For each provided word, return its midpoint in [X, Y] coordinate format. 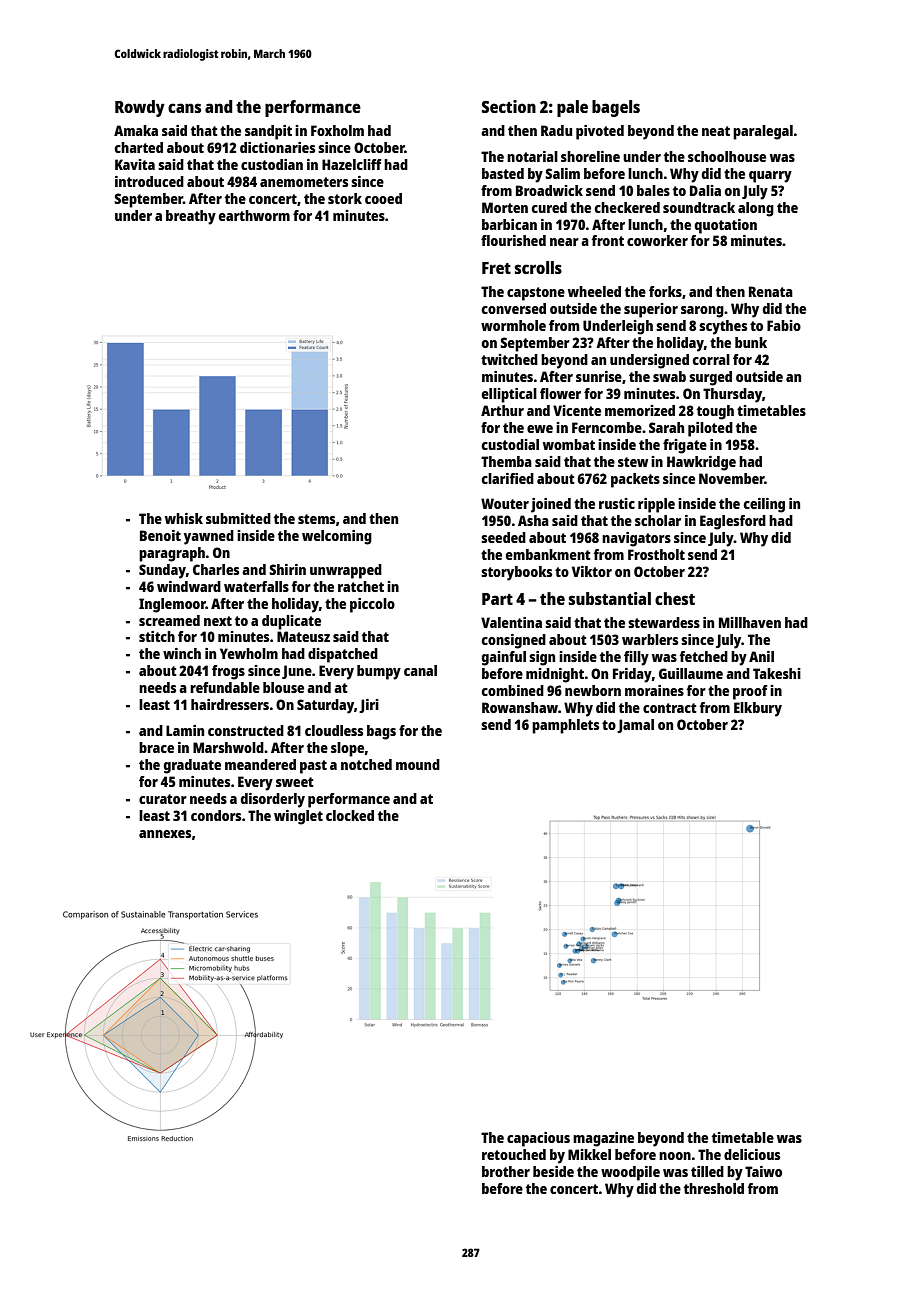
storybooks [516, 573]
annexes [165, 834]
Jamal [635, 726]
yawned [209, 537]
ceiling [764, 505]
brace [156, 747]
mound [418, 764]
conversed [514, 308]
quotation [726, 226]
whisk [184, 518]
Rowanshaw [520, 707]
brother [506, 1171]
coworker [657, 240]
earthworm [254, 215]
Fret [496, 268]
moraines [654, 690]
